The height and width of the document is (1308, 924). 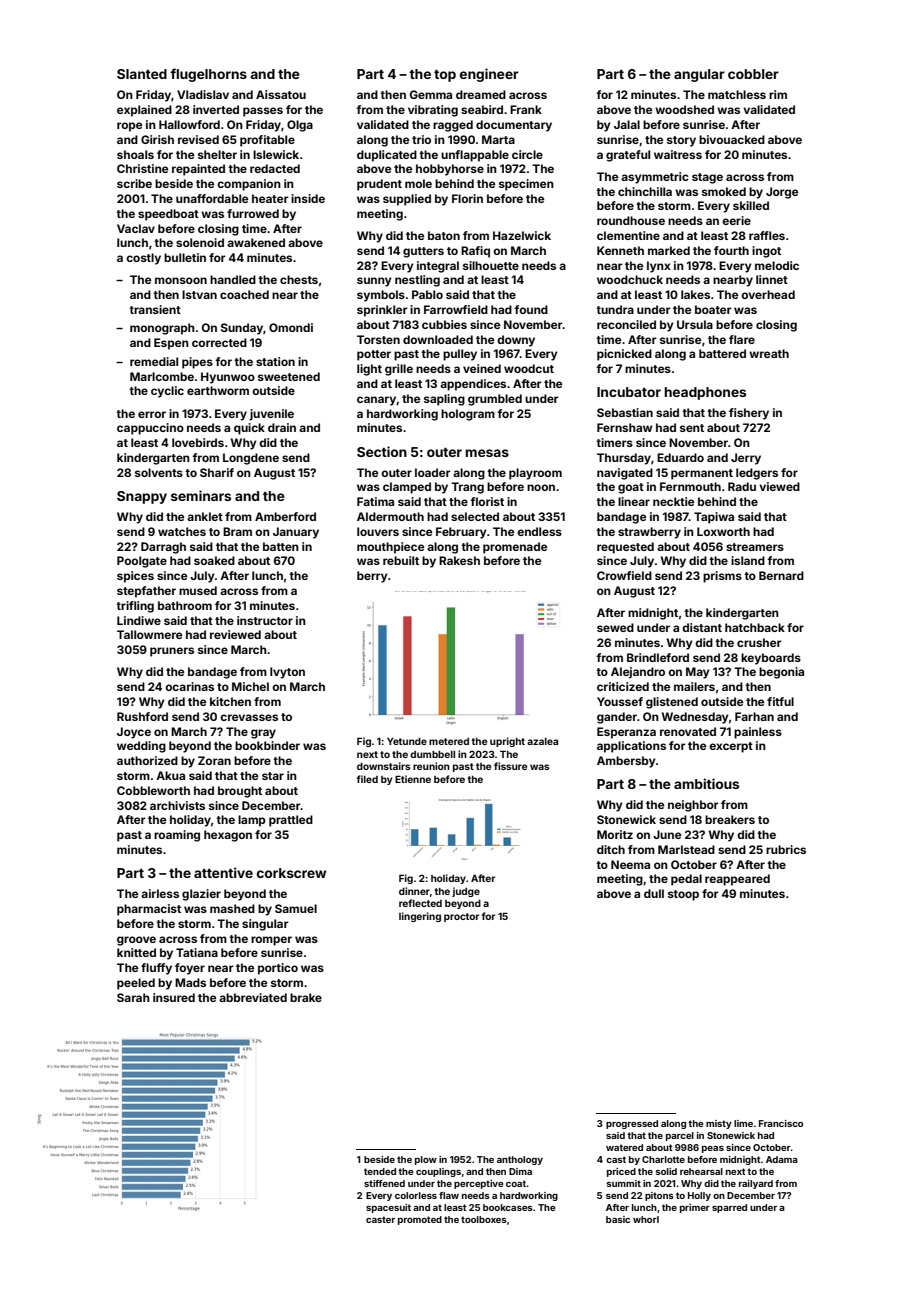 What do you see at coordinates (767, 235) in the document?
I see `raffles` at bounding box center [767, 235].
